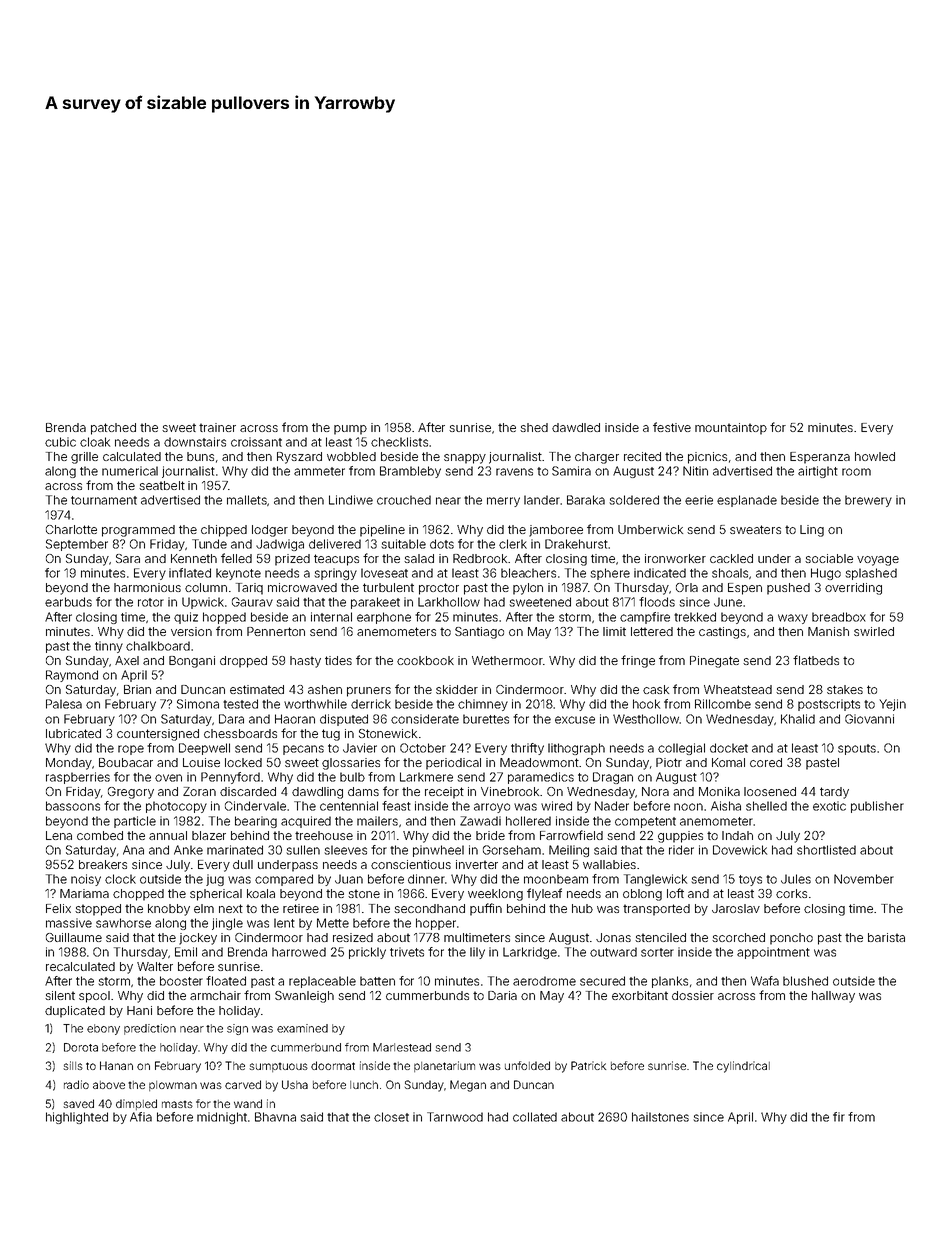  What do you see at coordinates (544, 981) in the screenshot?
I see `aerodrome` at bounding box center [544, 981].
